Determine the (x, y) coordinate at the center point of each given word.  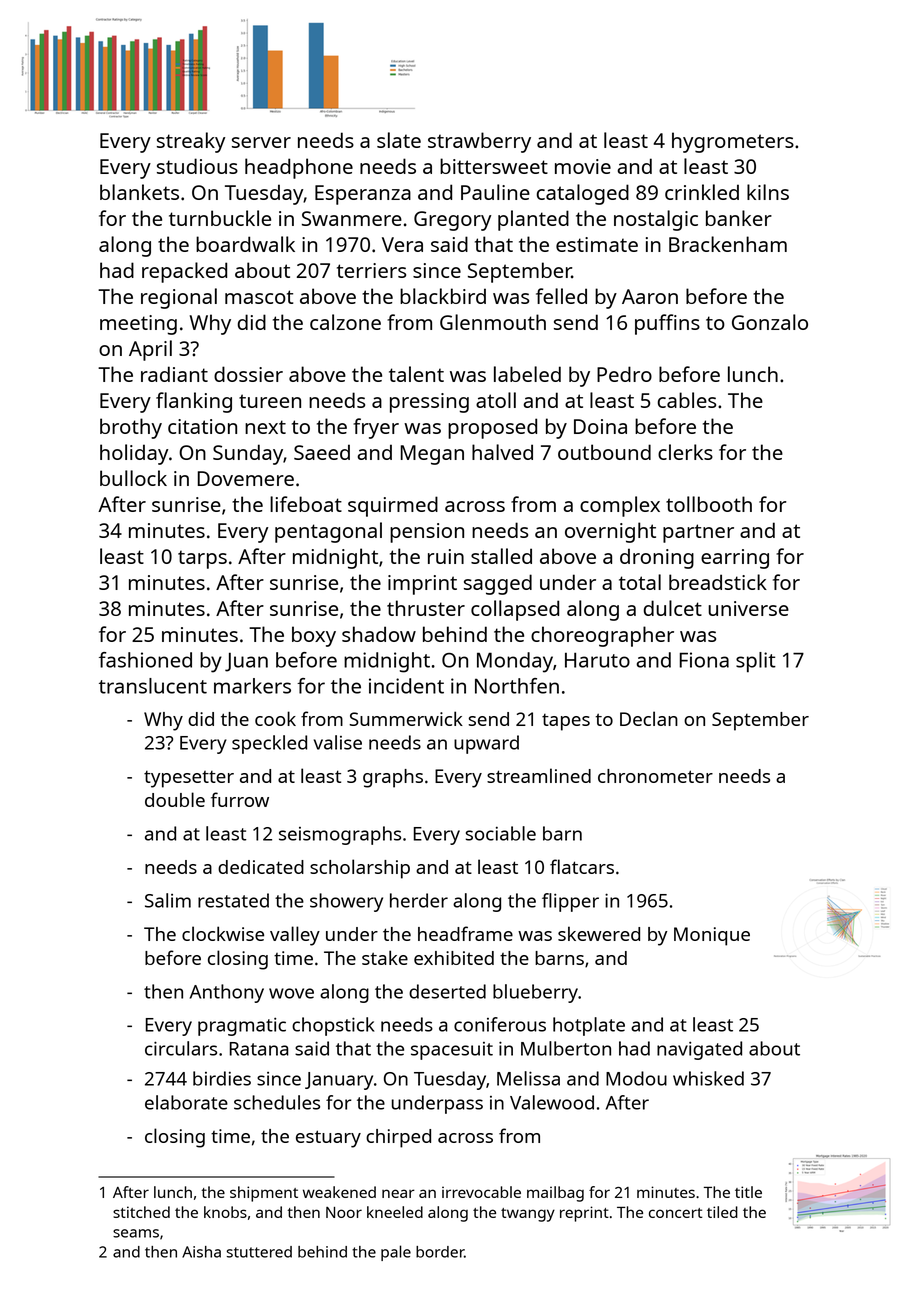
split (756, 662)
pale (396, 1253)
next (265, 427)
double (175, 799)
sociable (501, 833)
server (261, 142)
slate (399, 140)
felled (561, 296)
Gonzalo (770, 322)
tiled (722, 1212)
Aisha (201, 1252)
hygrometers (733, 142)
